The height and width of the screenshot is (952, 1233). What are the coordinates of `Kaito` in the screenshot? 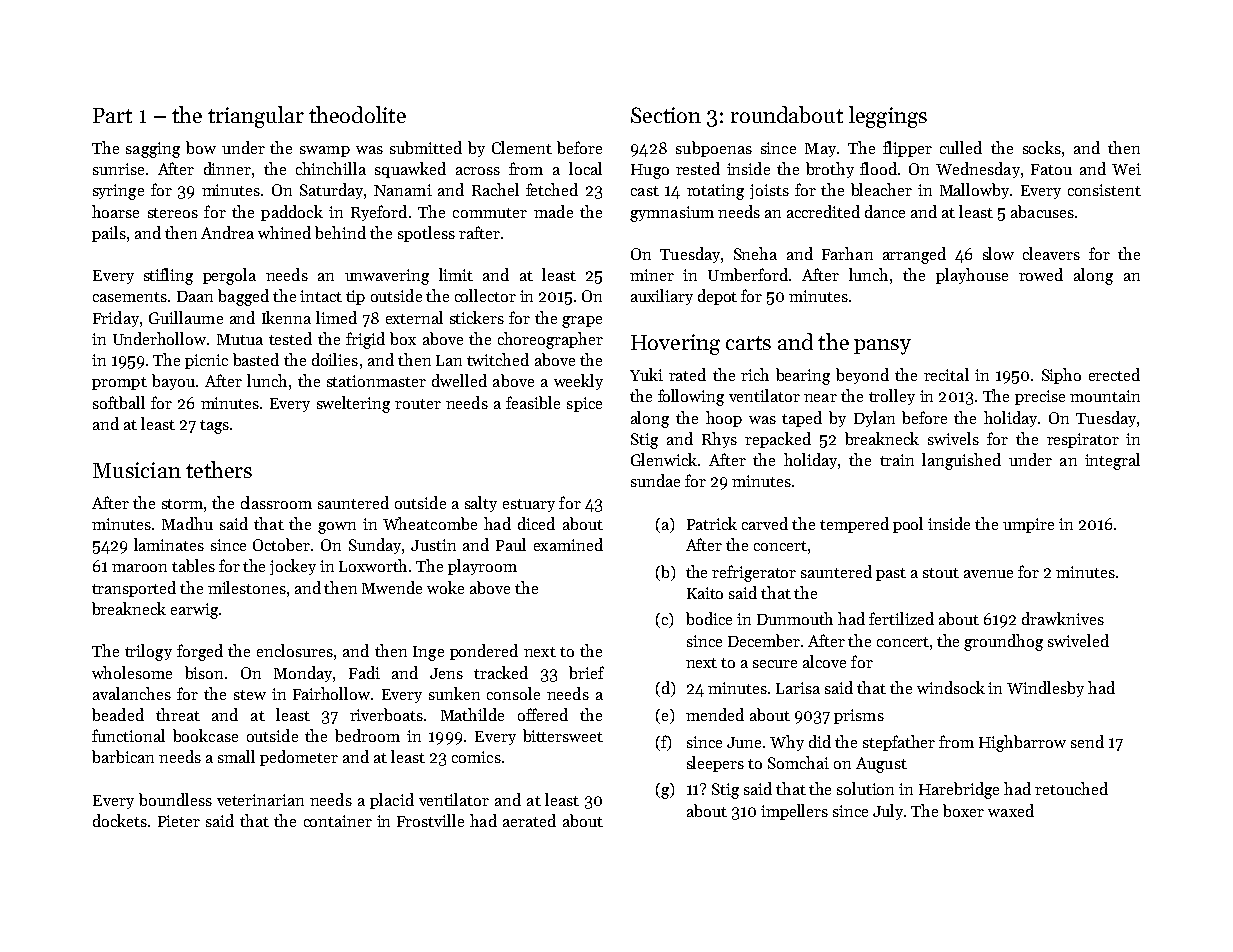 It's located at (705, 593).
